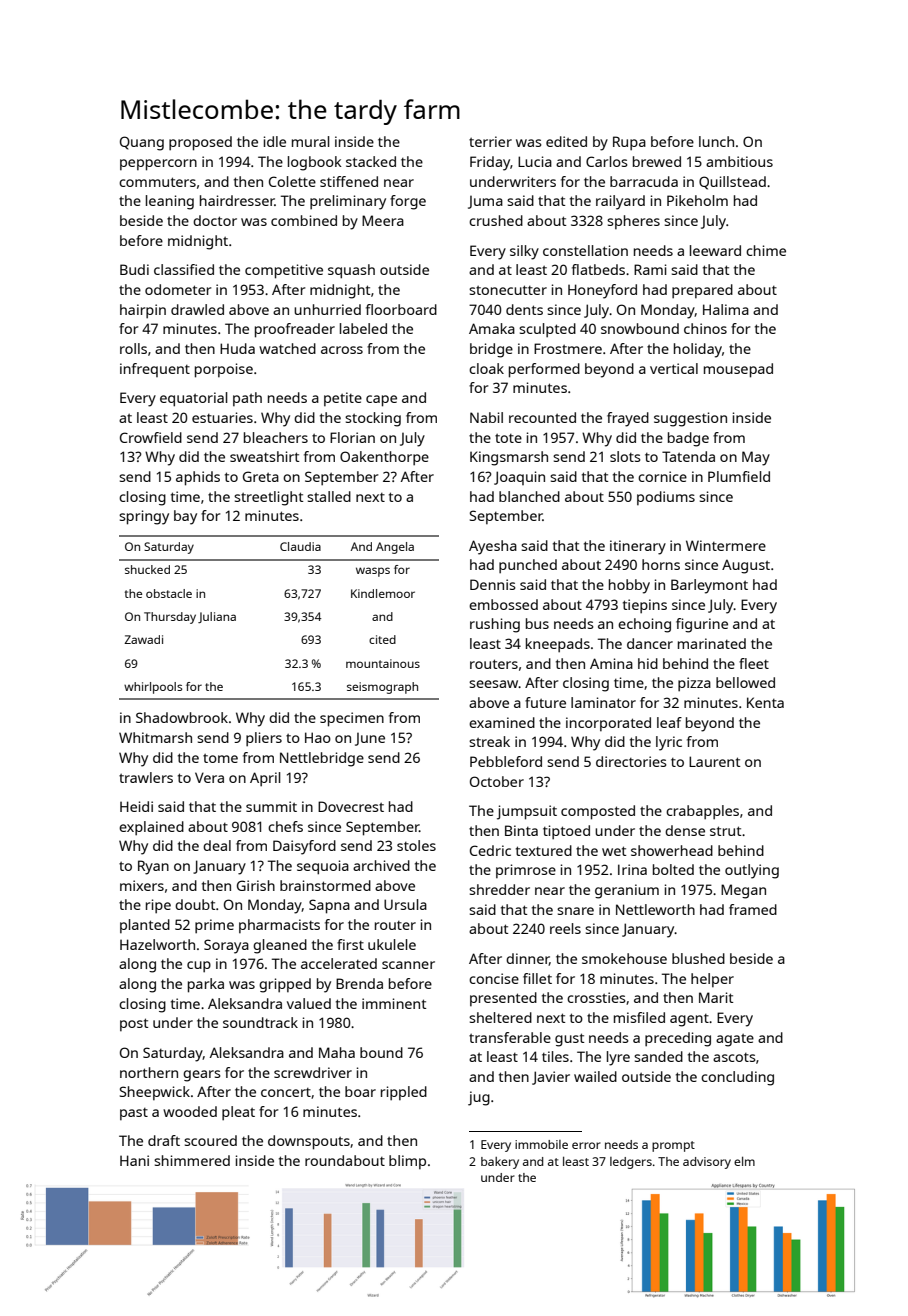 This document has height=1316, width=908. Describe the element at coordinates (725, 831) in the document. I see `strut` at that location.
